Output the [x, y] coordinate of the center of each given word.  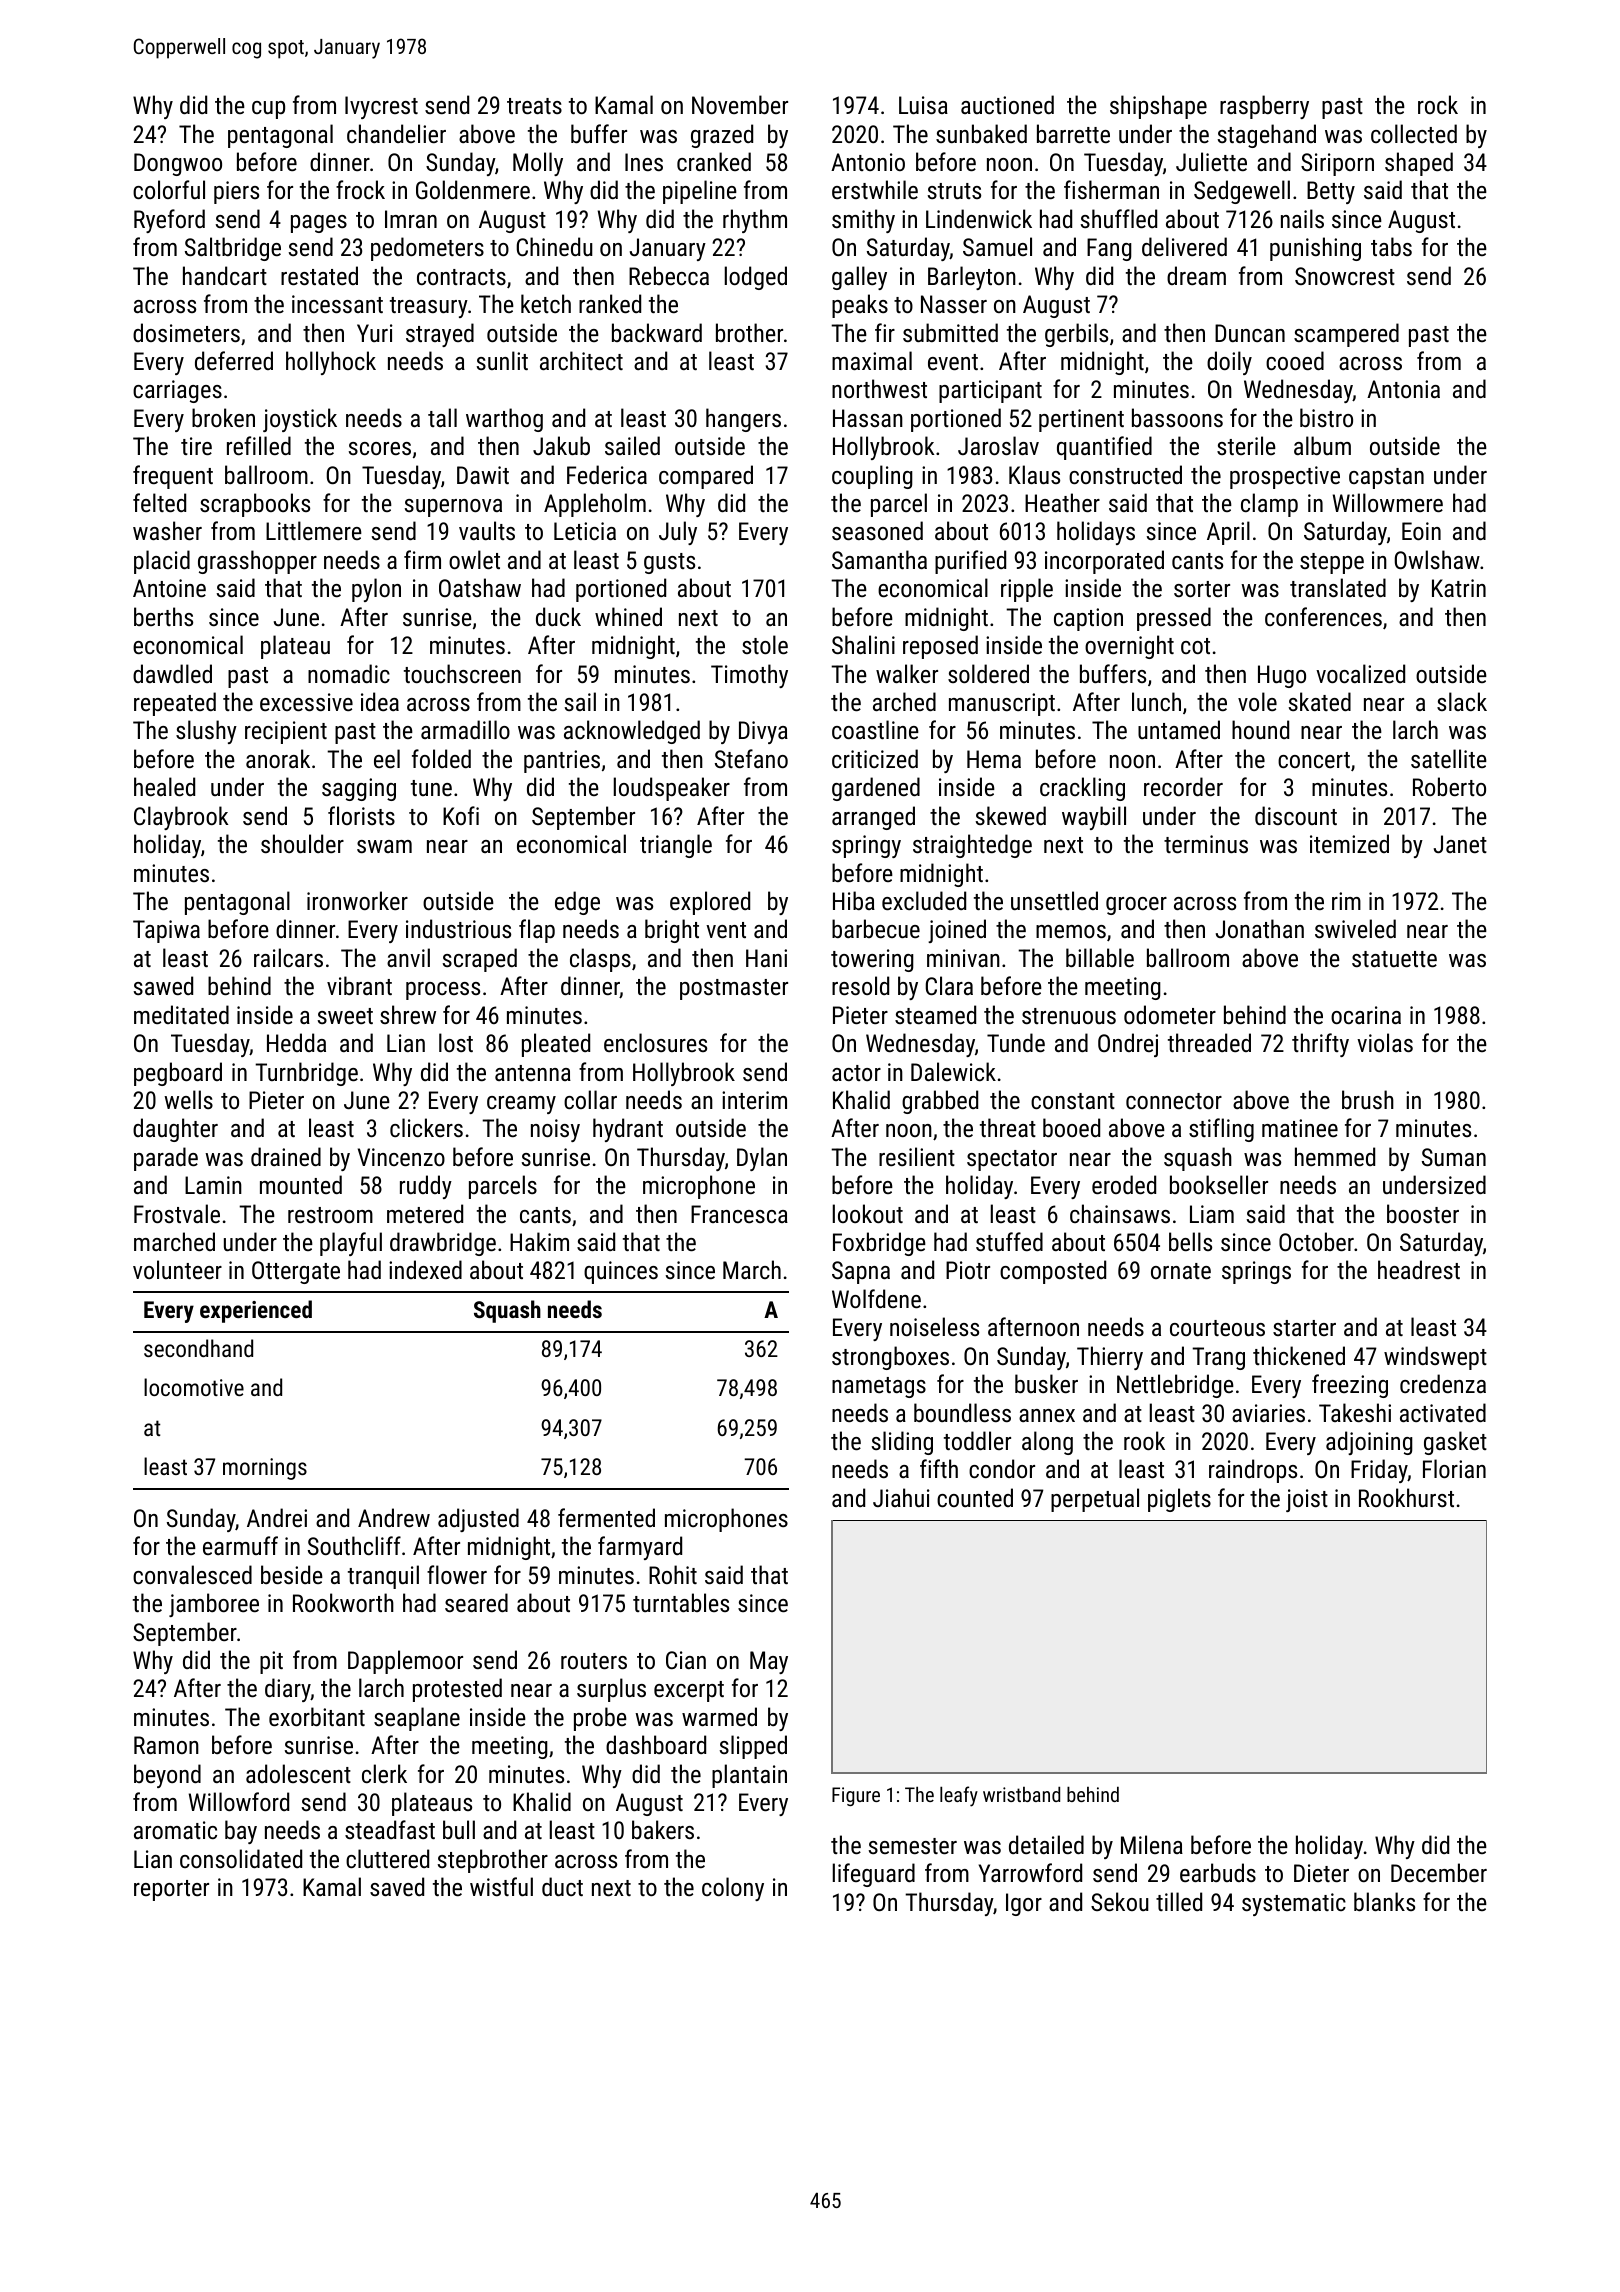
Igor [1024, 1904]
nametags [879, 1387]
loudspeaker [672, 789]
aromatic [175, 1830]
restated [319, 275]
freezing [1350, 1386]
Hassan [868, 418]
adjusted [478, 1520]
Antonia [1403, 389]
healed [164, 786]
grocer [1136, 906]
